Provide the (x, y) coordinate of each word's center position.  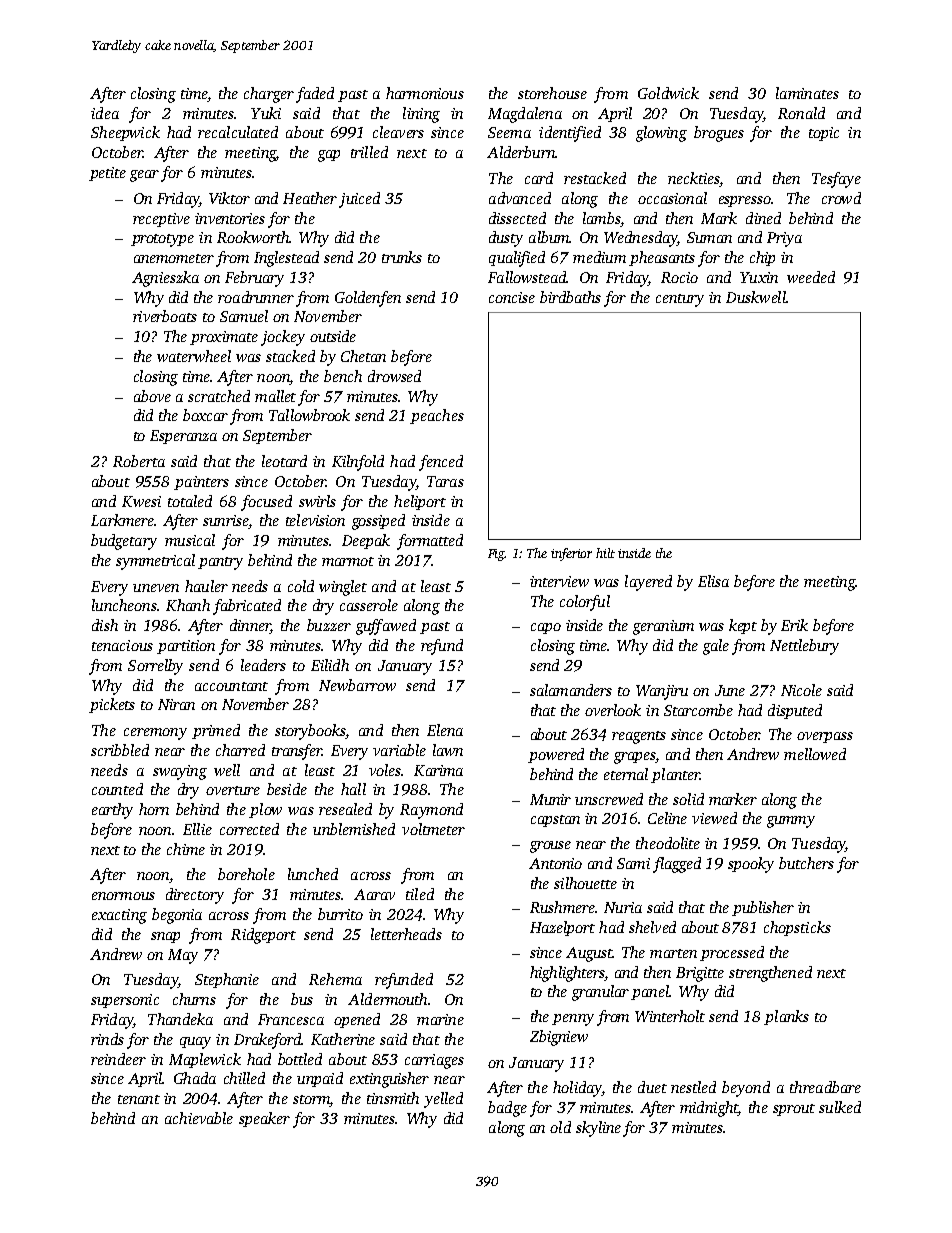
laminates (807, 93)
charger (269, 95)
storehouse (552, 93)
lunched (313, 874)
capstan (555, 821)
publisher (763, 908)
